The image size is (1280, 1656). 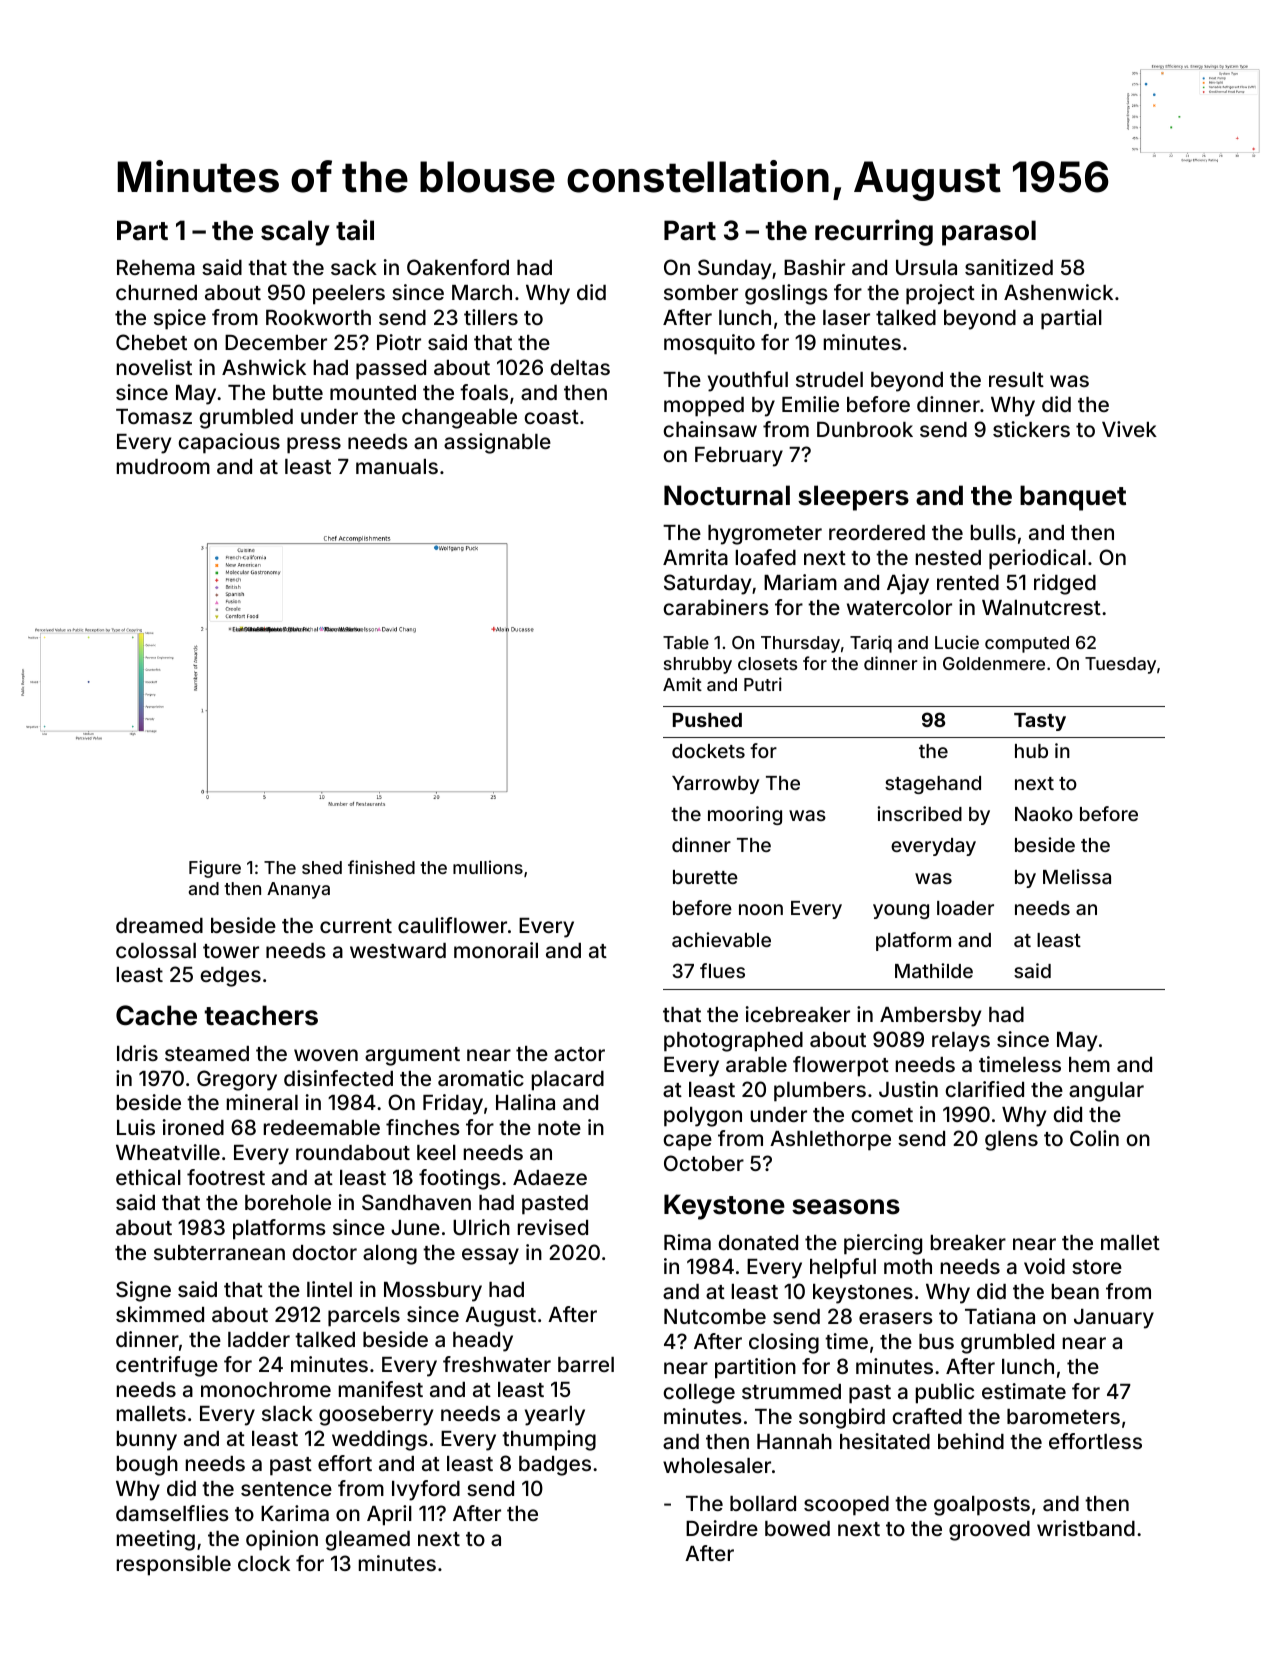 What do you see at coordinates (458, 267) in the image?
I see `Oakenford` at bounding box center [458, 267].
